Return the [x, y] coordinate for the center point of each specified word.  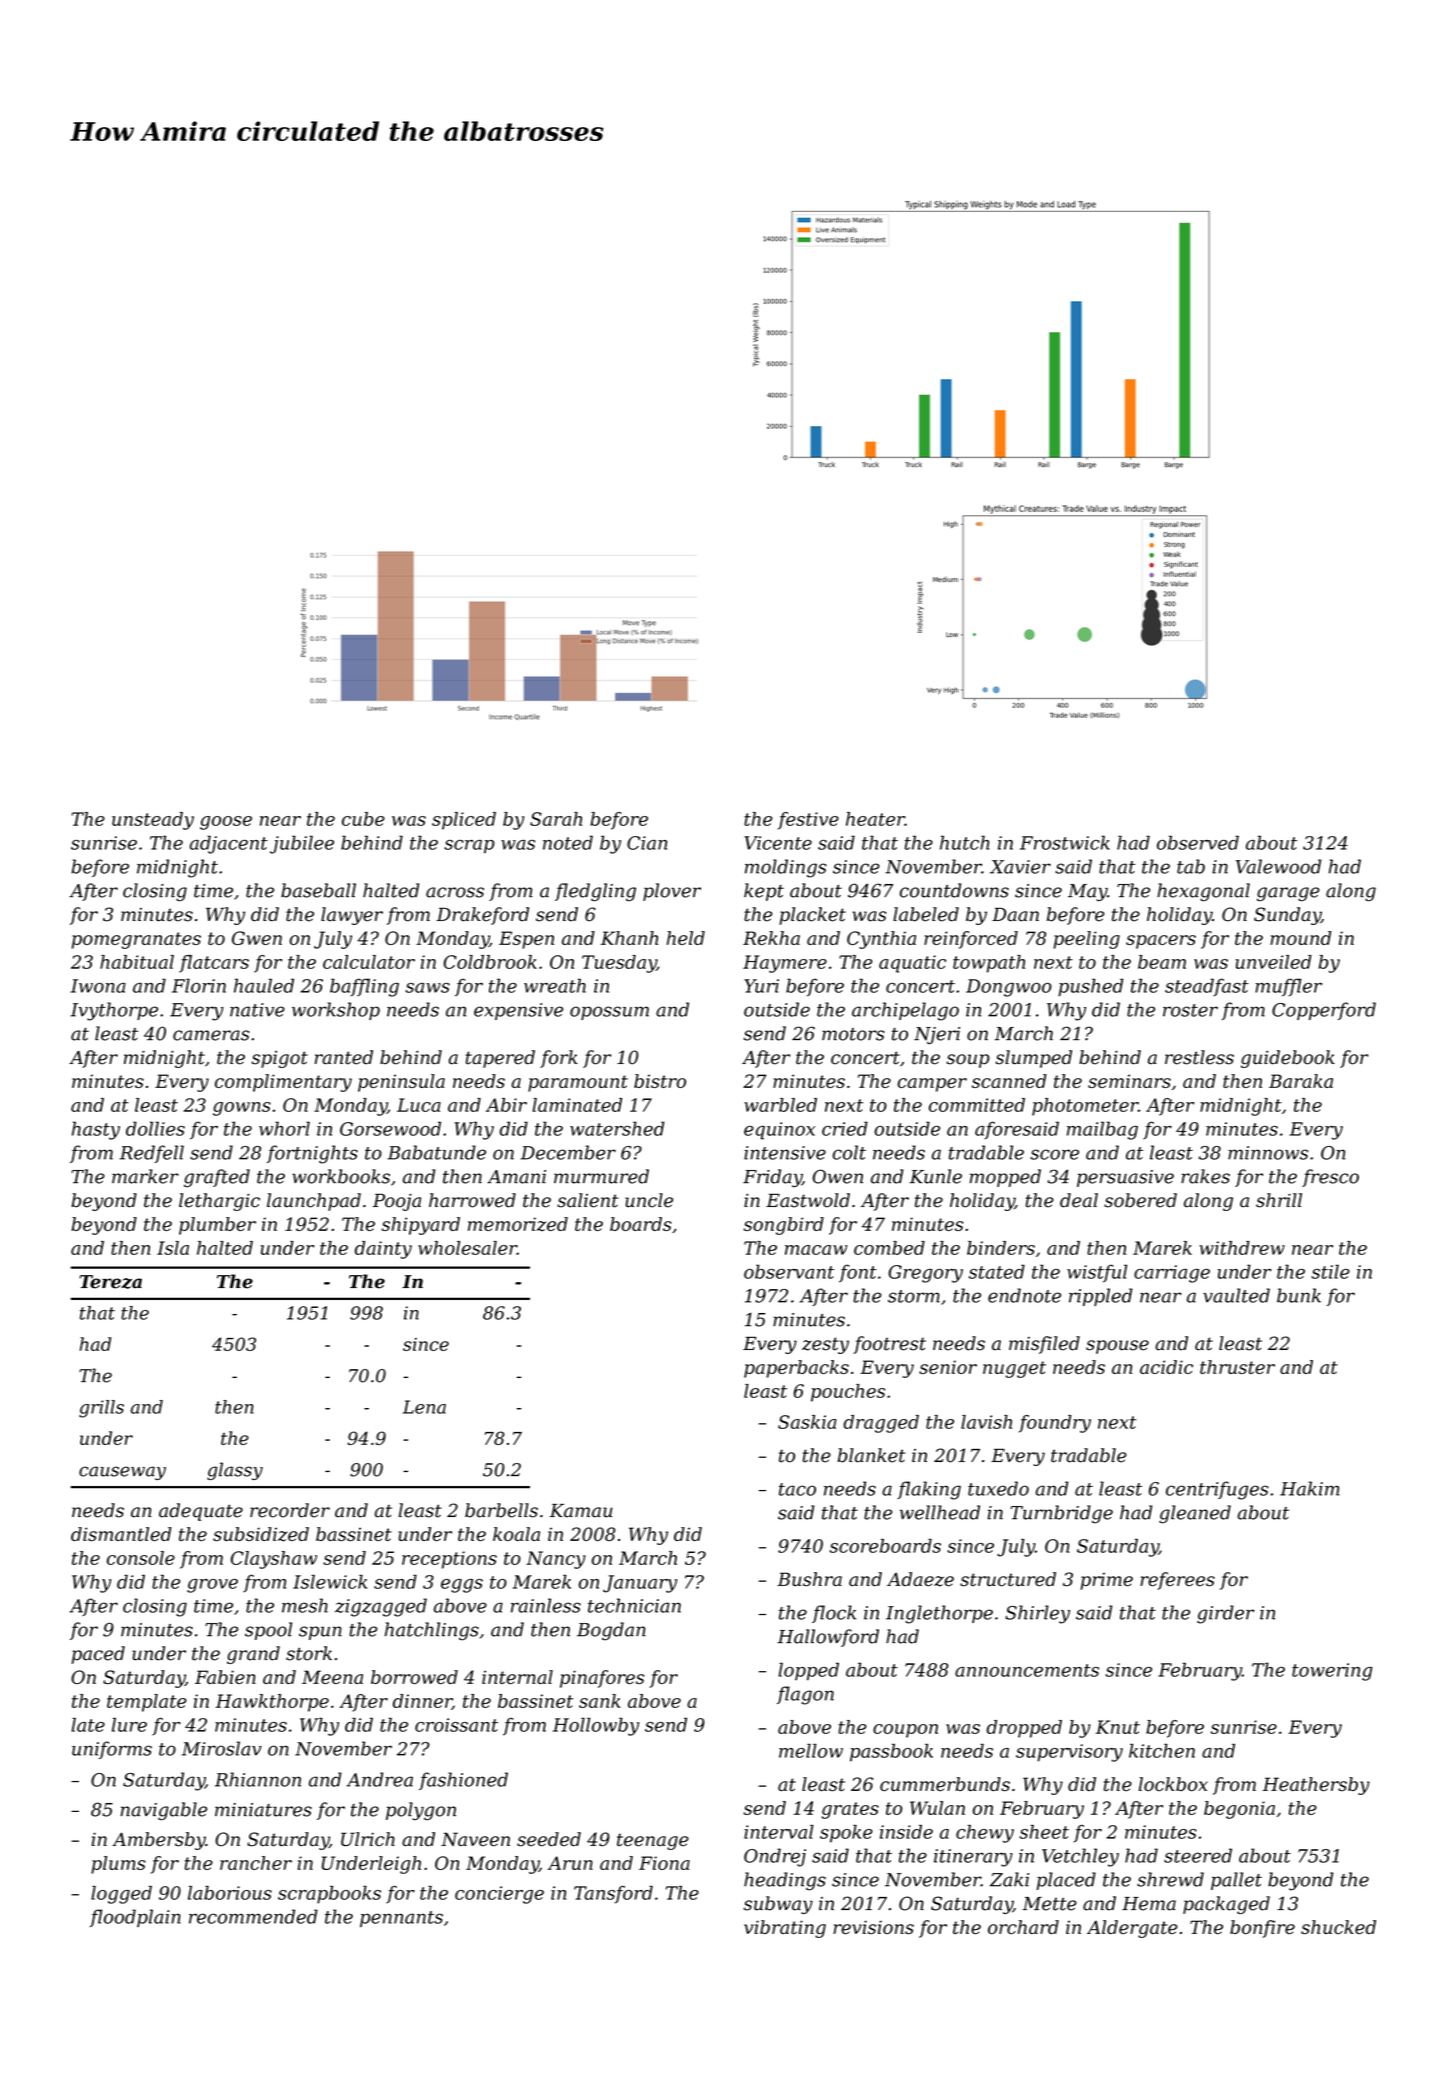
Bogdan [611, 1631]
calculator [369, 962]
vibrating [785, 1929]
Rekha [771, 938]
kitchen [1162, 1751]
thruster [1237, 1367]
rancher [256, 1863]
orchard [1023, 1927]
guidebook [1288, 1059]
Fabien [225, 1677]
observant [789, 1271]
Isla [173, 1248]
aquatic [912, 964]
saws [427, 988]
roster [1190, 1010]
